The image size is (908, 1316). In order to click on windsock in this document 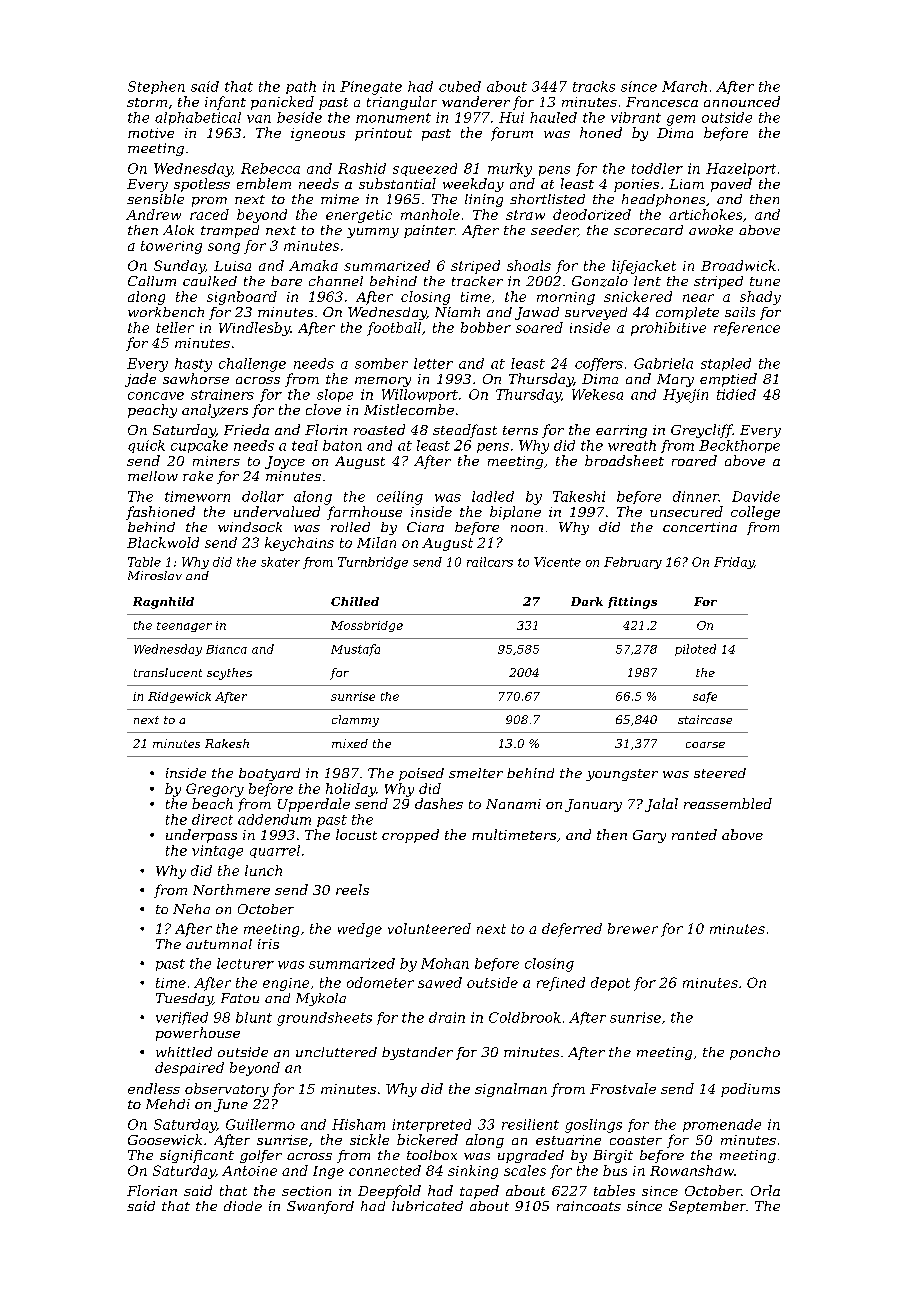, I will do `click(250, 527)`.
